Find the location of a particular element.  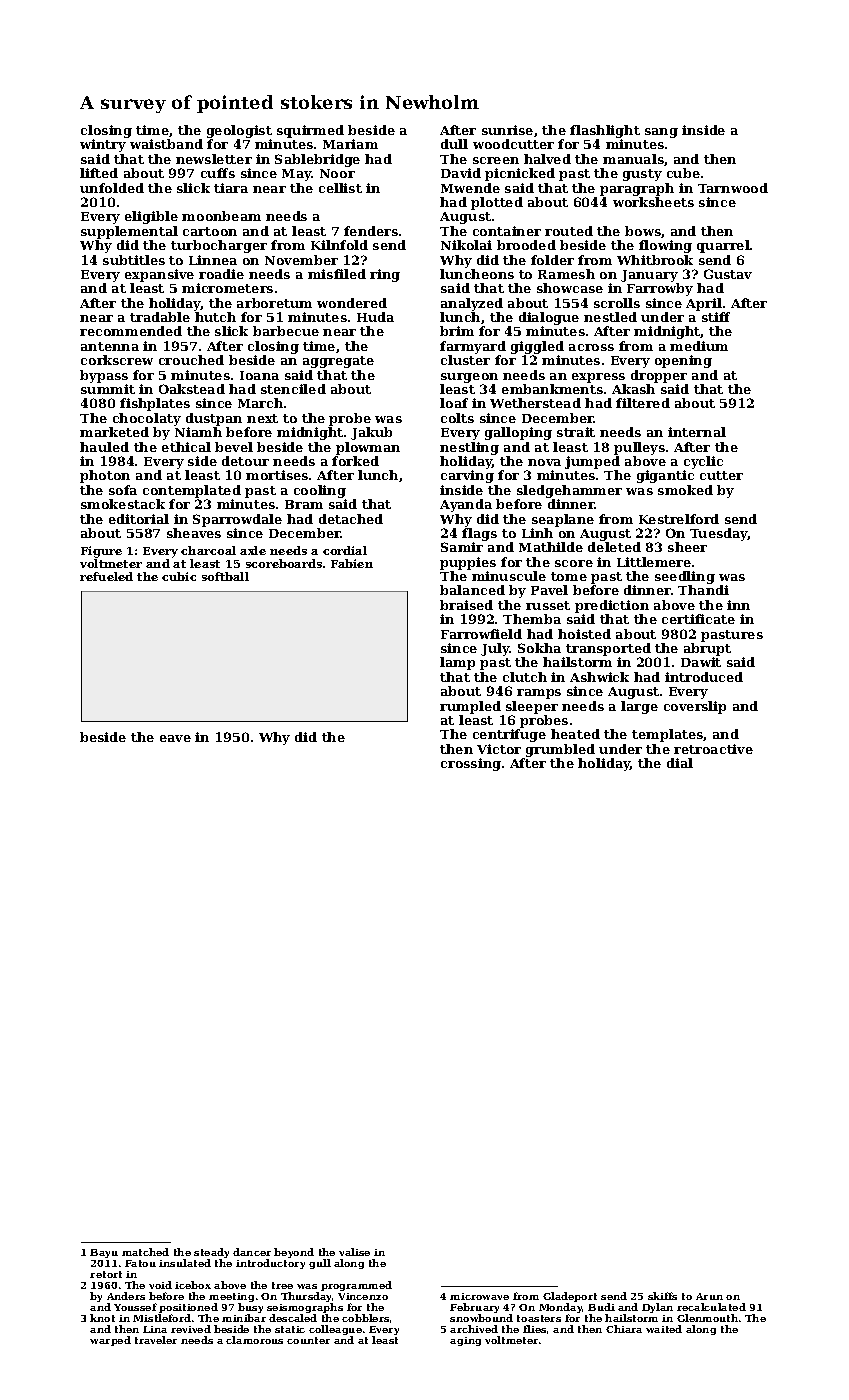

ethical is located at coordinates (186, 447).
